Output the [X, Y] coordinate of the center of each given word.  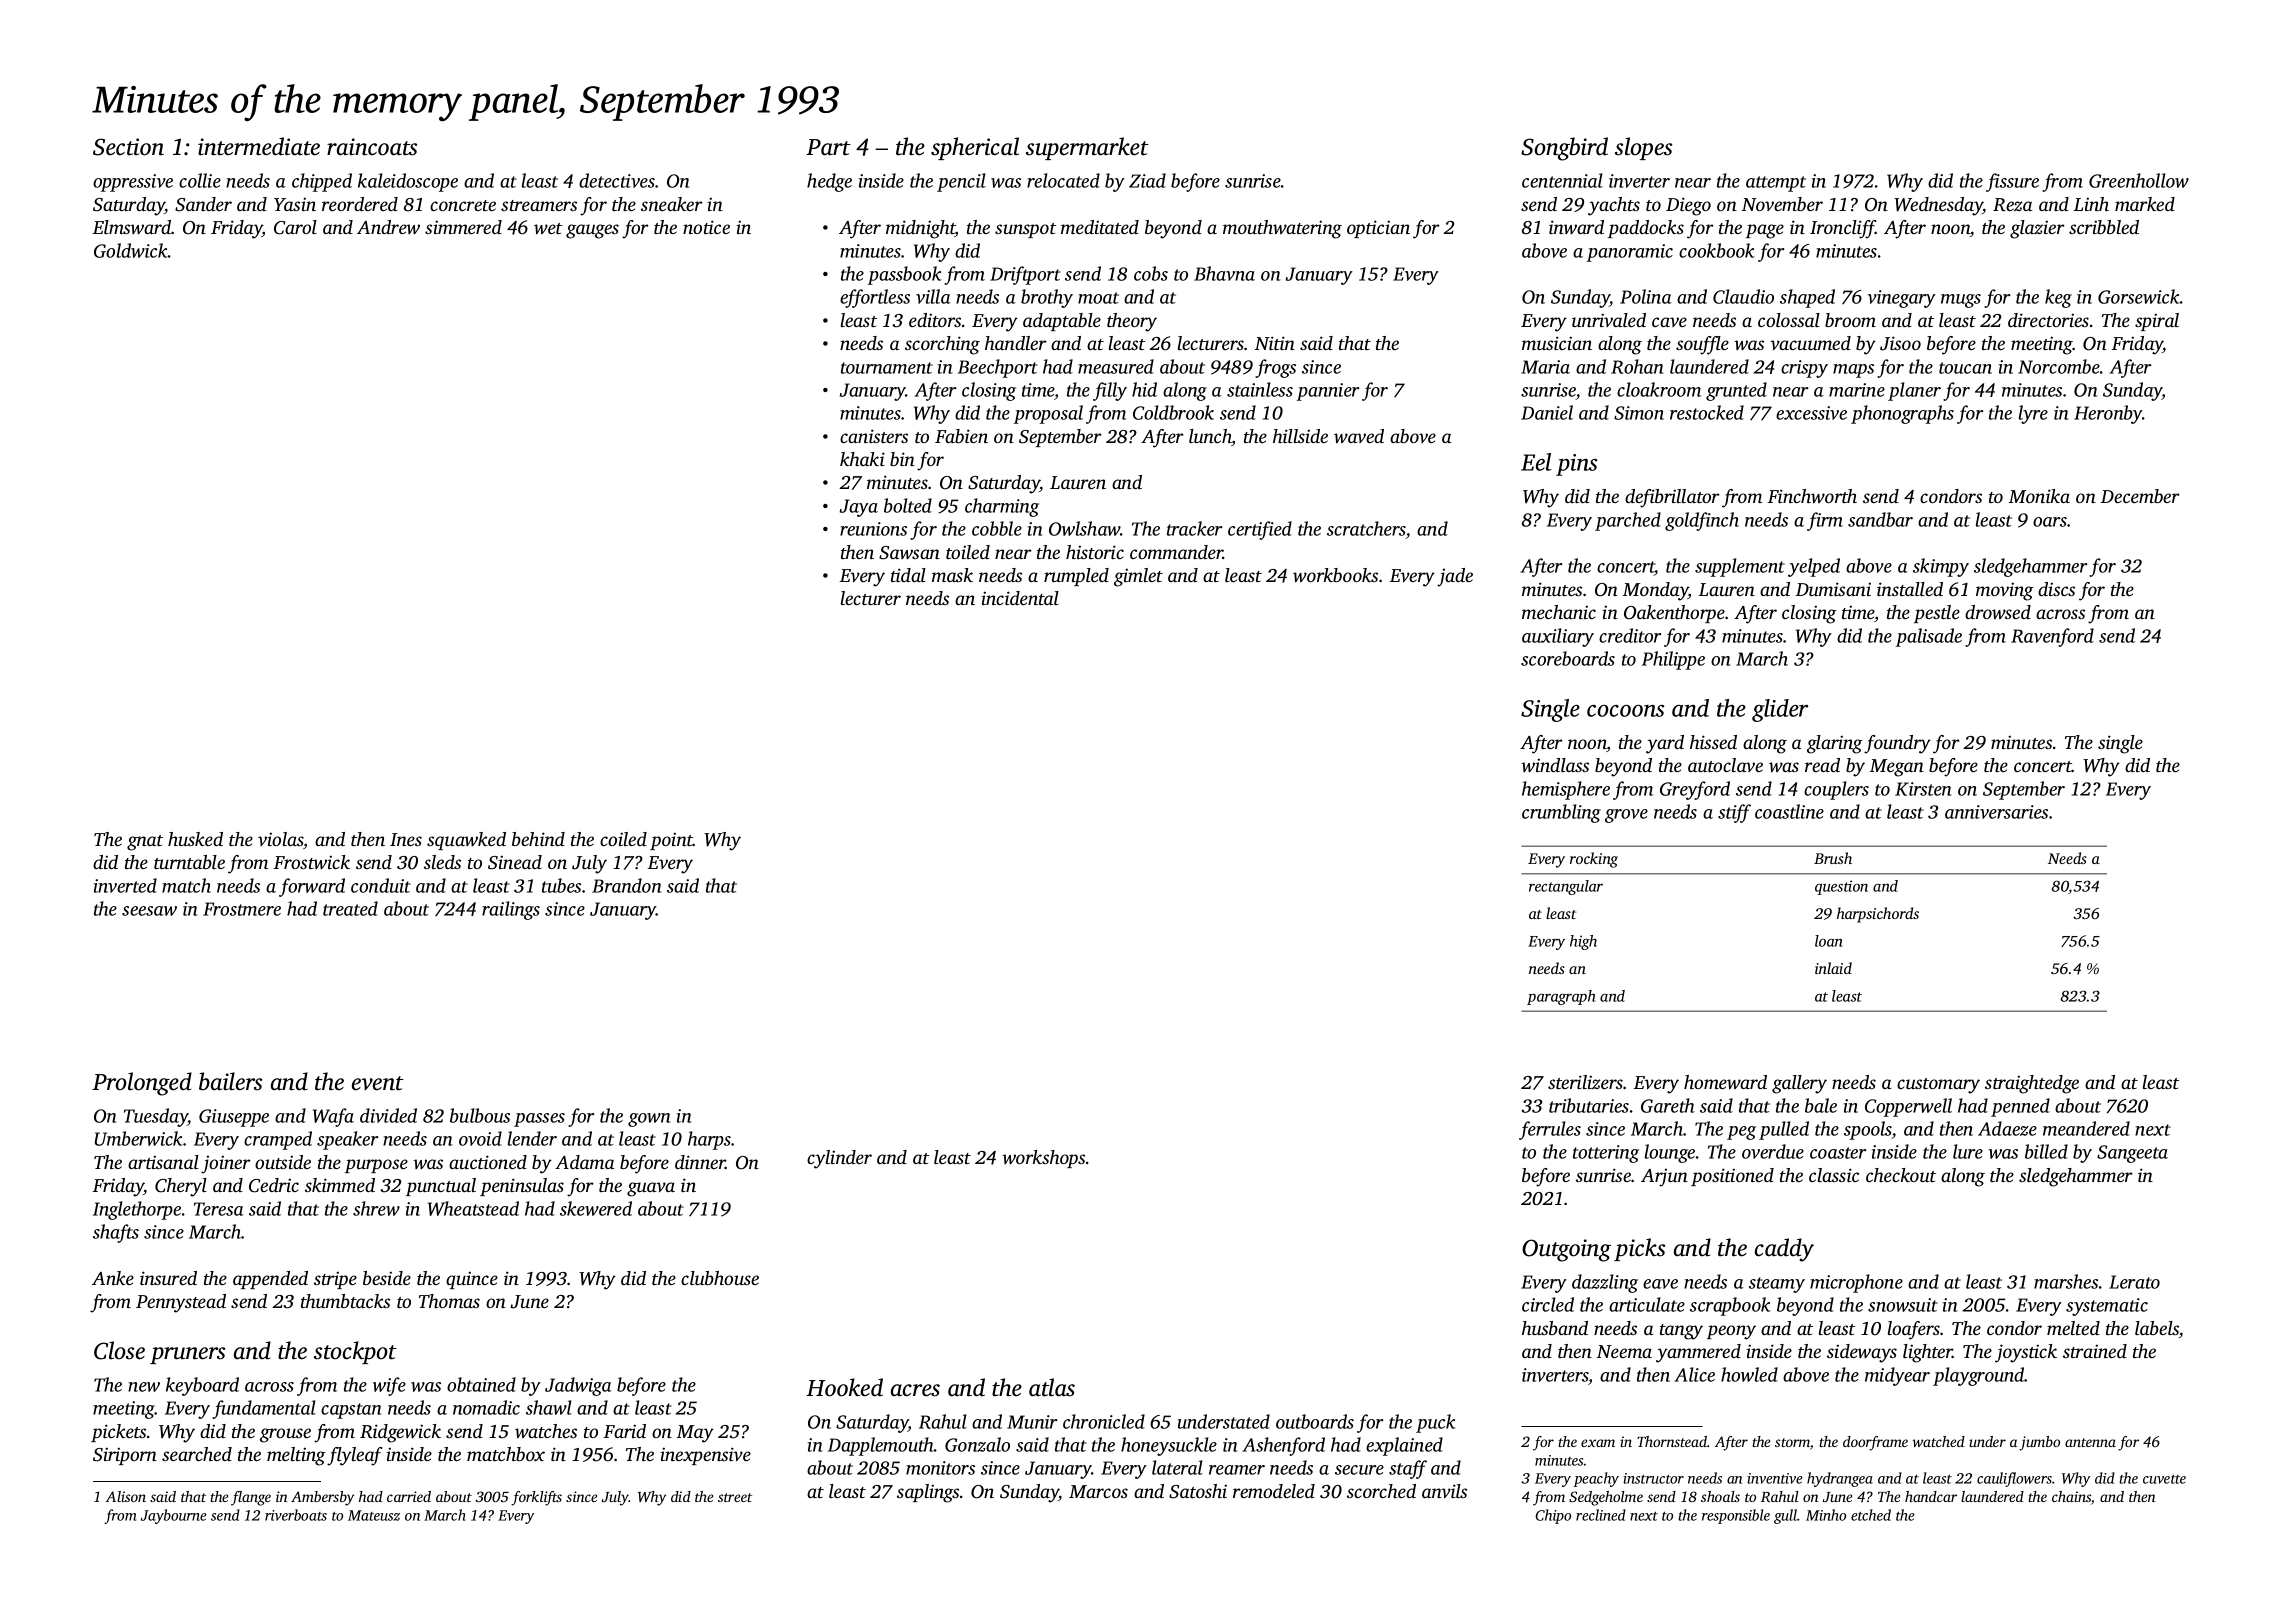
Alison [126, 1496]
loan [1828, 941]
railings [511, 910]
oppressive [133, 183]
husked [195, 839]
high [1583, 942]
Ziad [1147, 180]
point [671, 841]
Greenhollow [2139, 180]
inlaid [1833, 968]
